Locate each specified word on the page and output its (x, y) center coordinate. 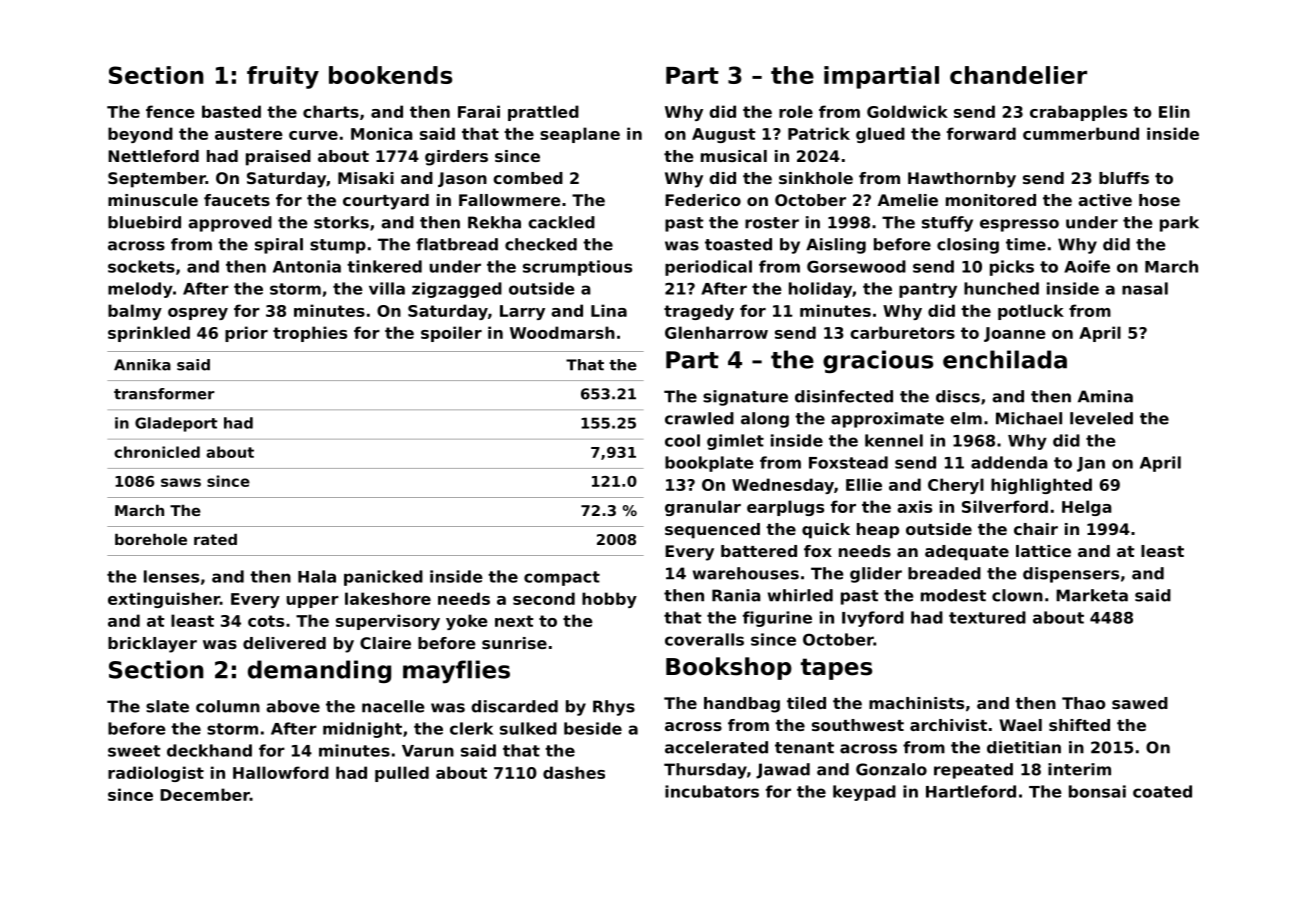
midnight (362, 730)
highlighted (1041, 486)
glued (880, 135)
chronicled (157, 452)
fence (170, 111)
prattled (543, 113)
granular (703, 508)
